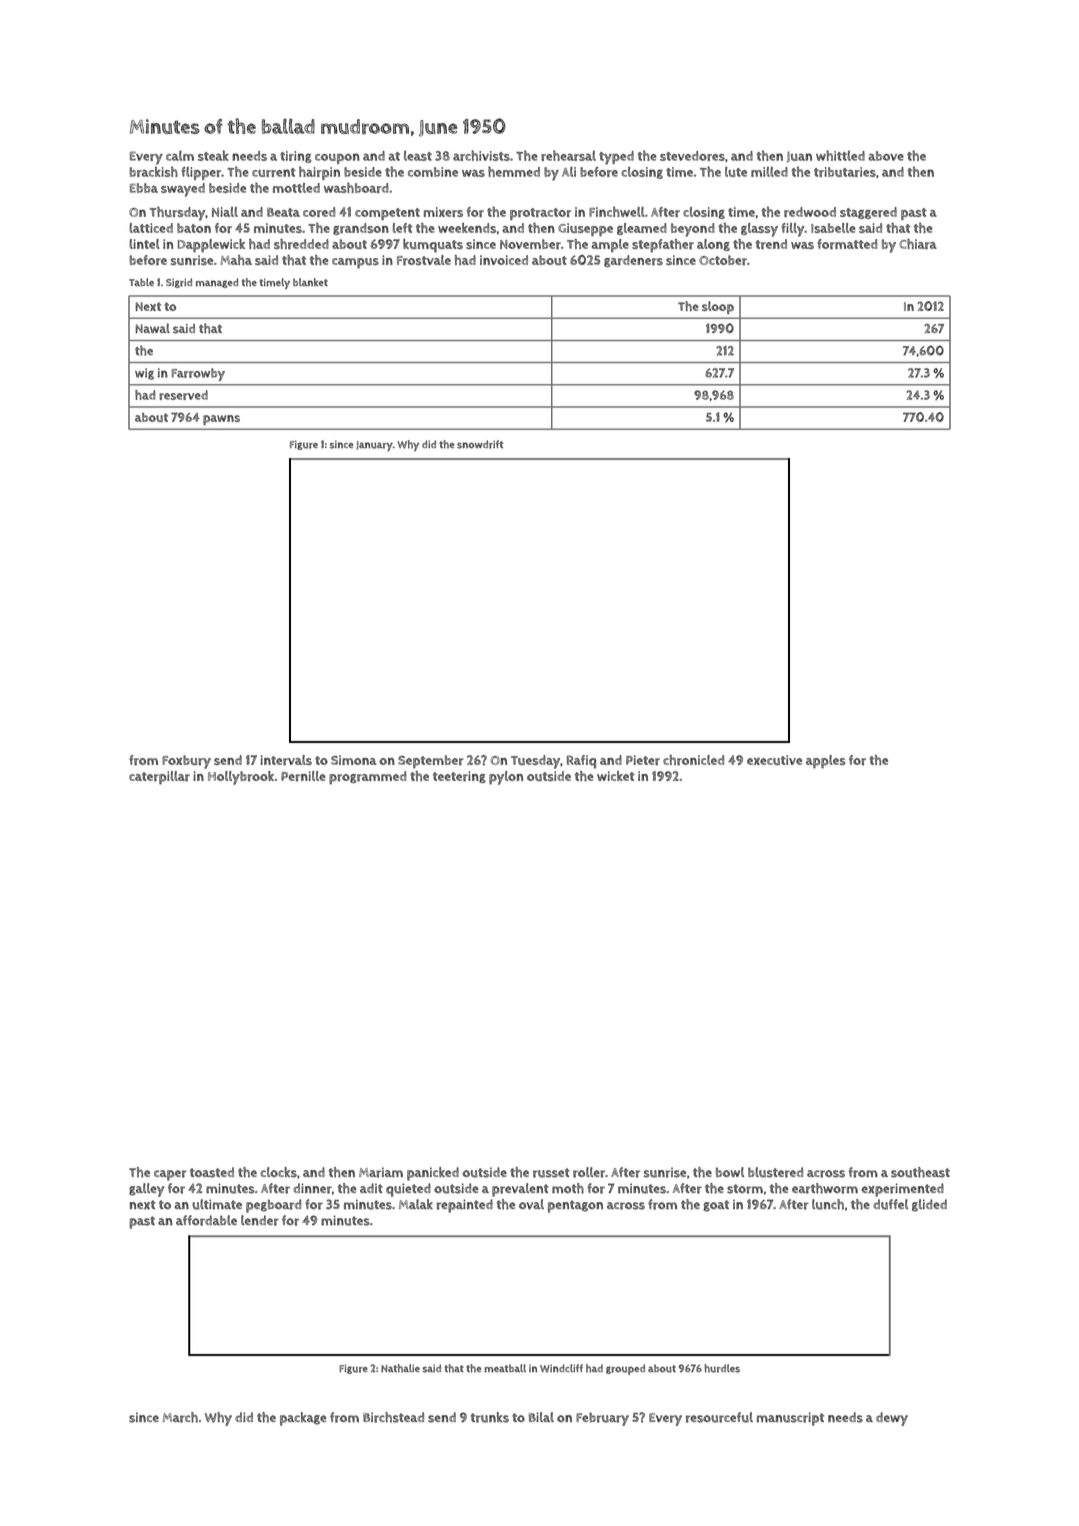  I want to click on southeast, so click(920, 1172).
